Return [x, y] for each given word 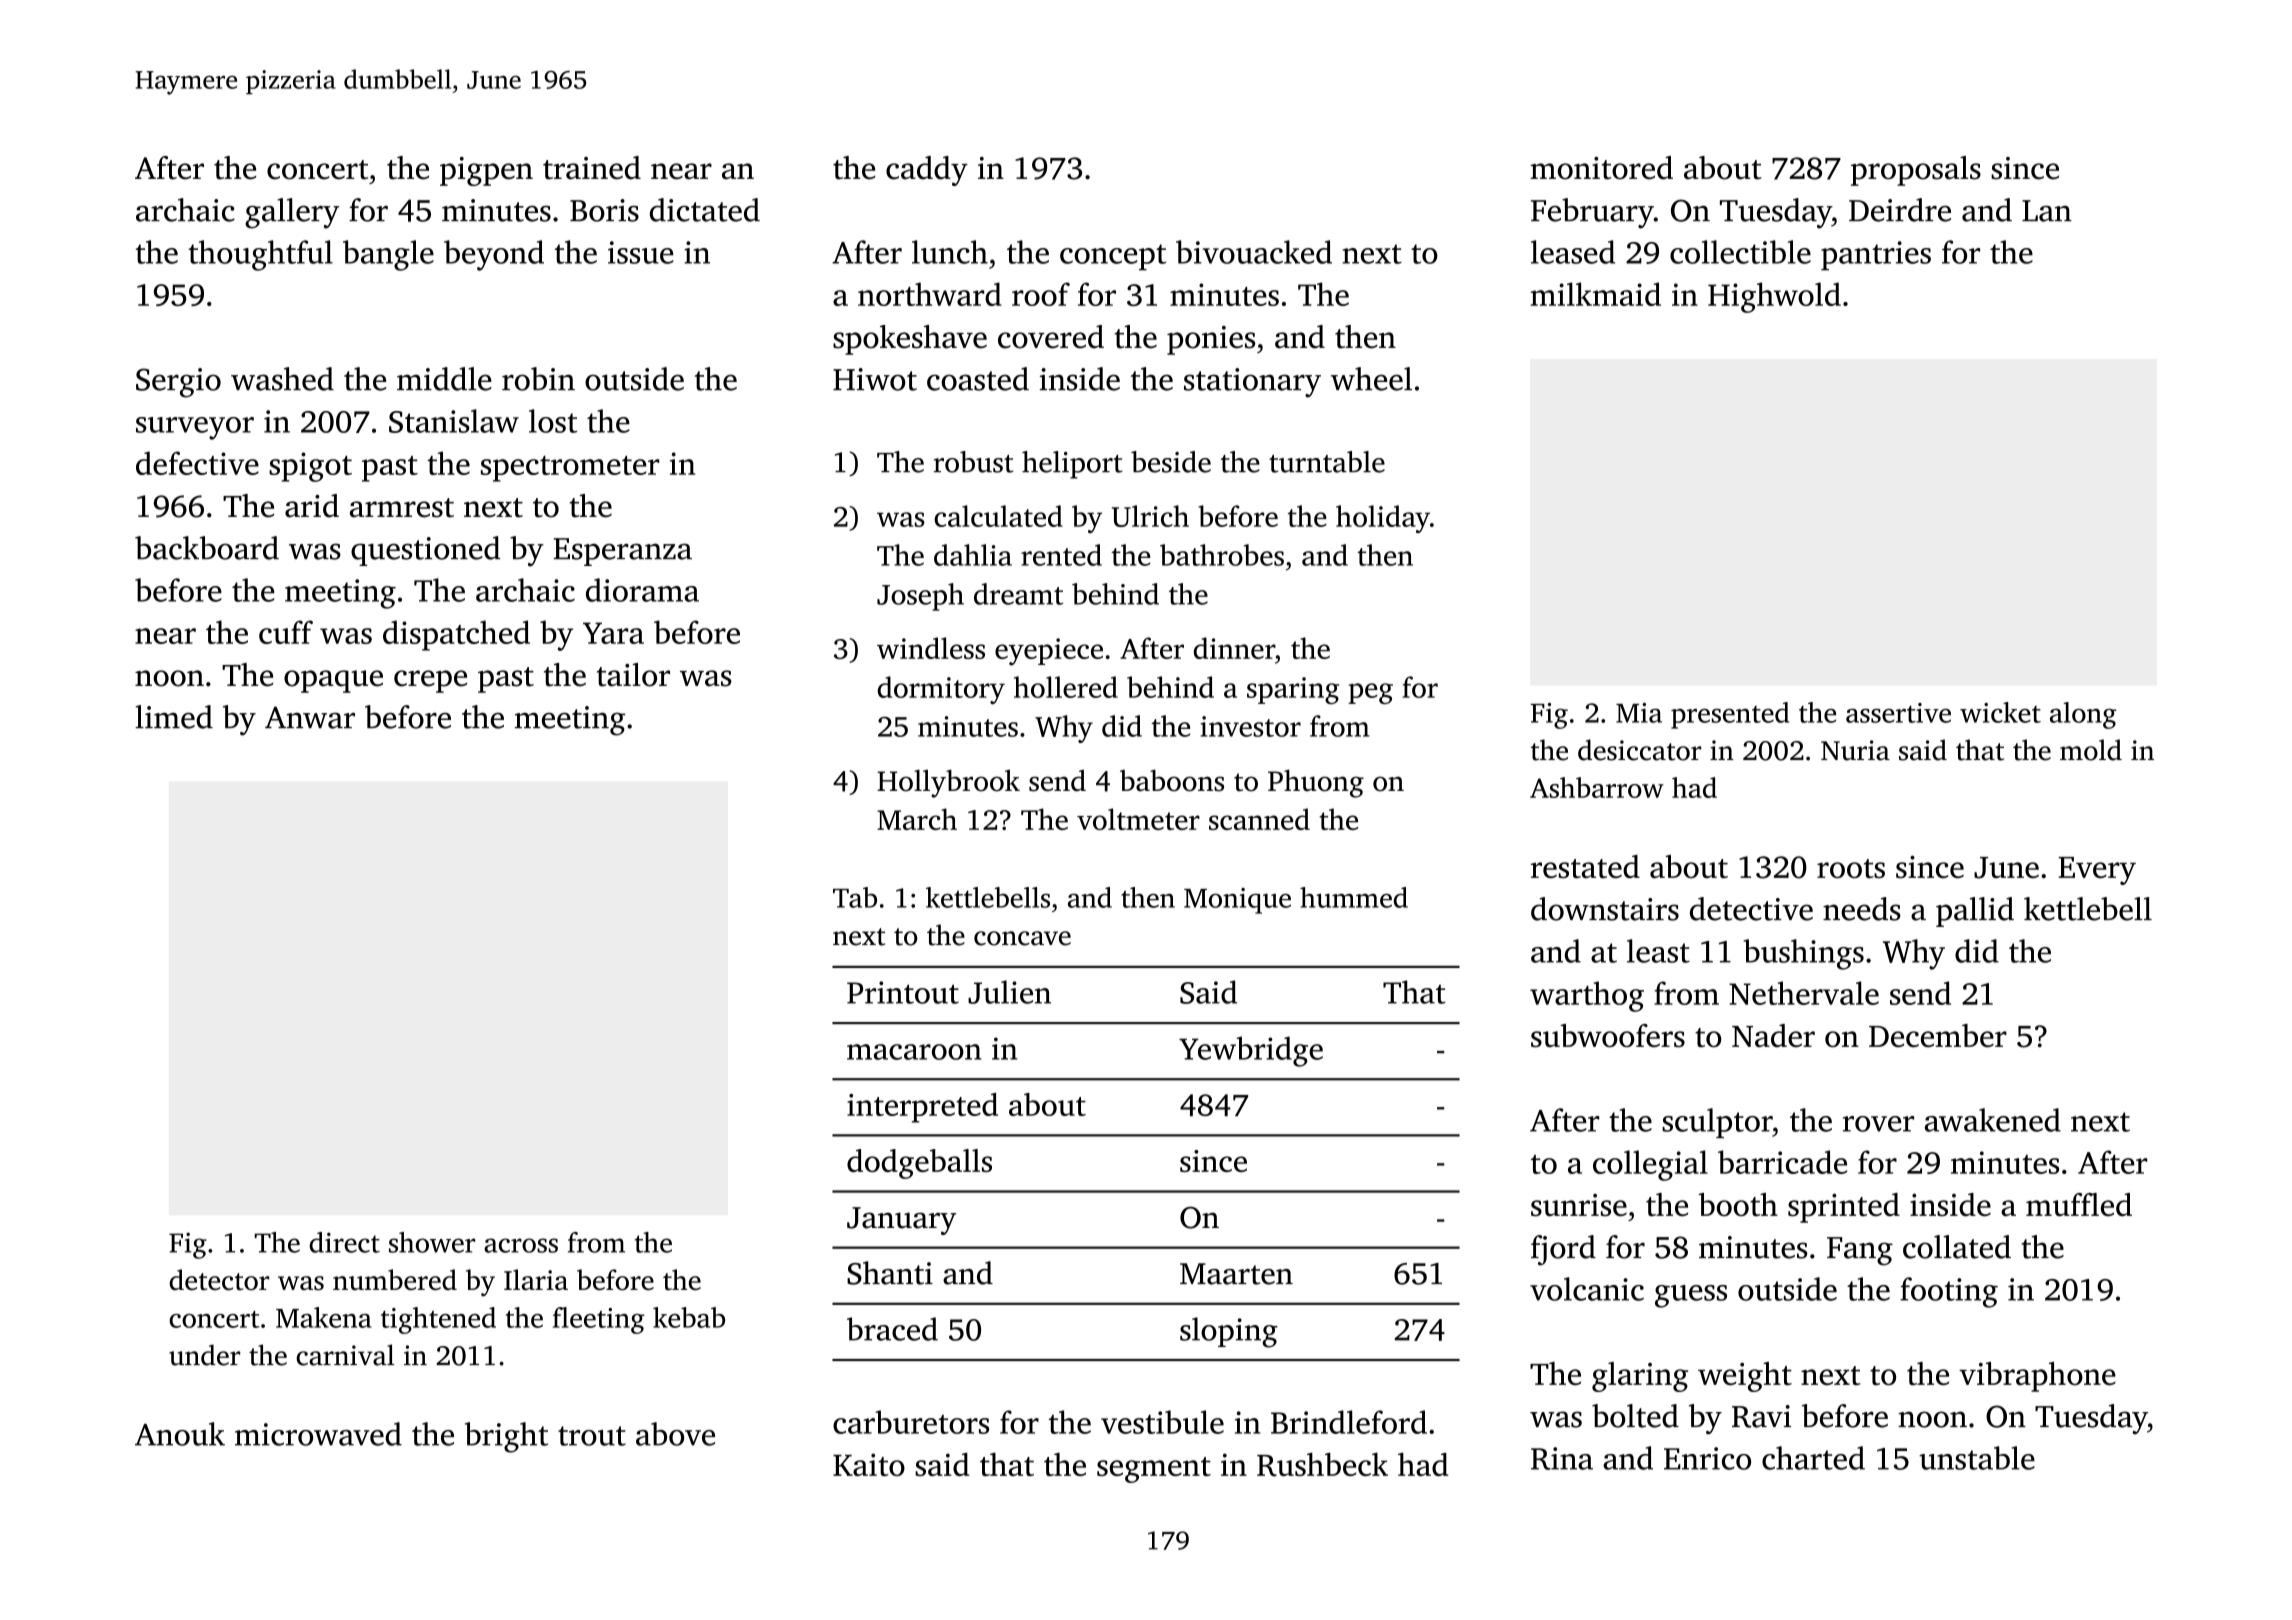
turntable [1327, 462]
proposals [1916, 171]
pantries [1876, 256]
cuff [286, 632]
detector [219, 1280]
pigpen [486, 171]
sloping [1229, 1332]
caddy [927, 171]
